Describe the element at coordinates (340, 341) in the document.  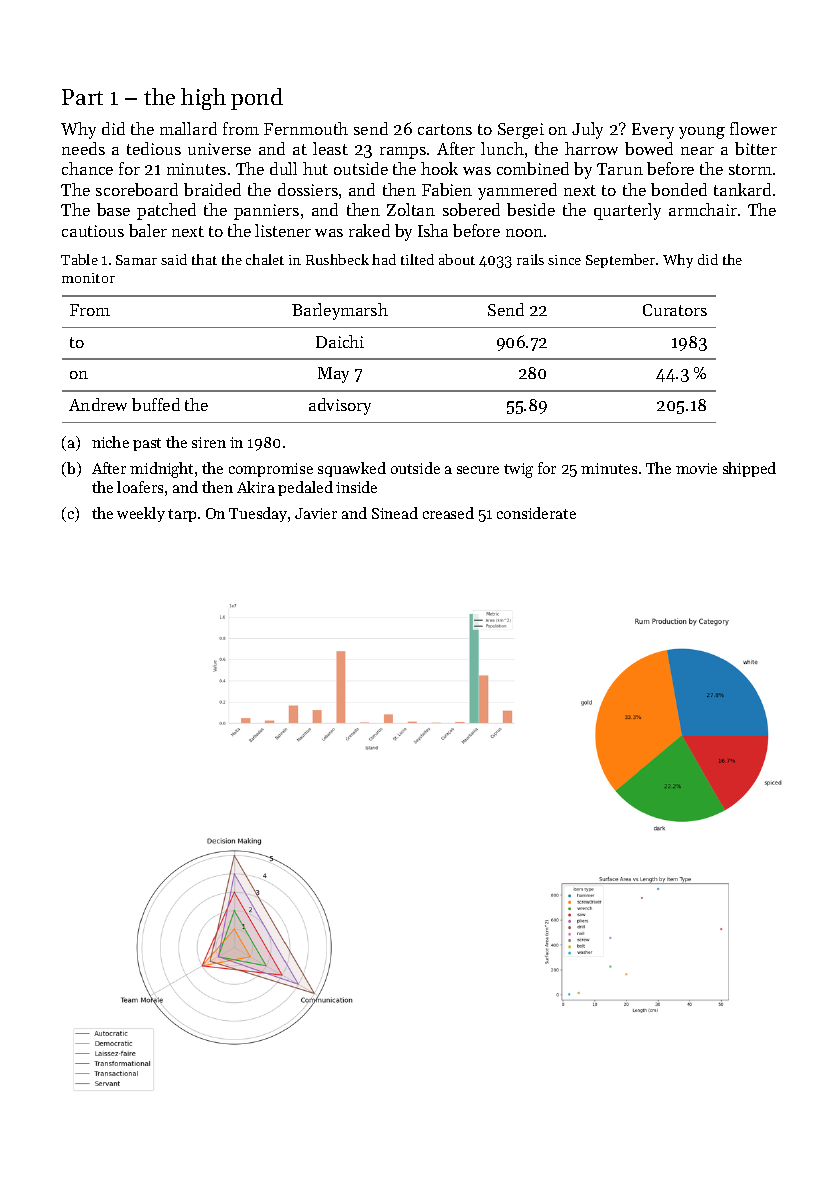
I see `Daichi` at that location.
